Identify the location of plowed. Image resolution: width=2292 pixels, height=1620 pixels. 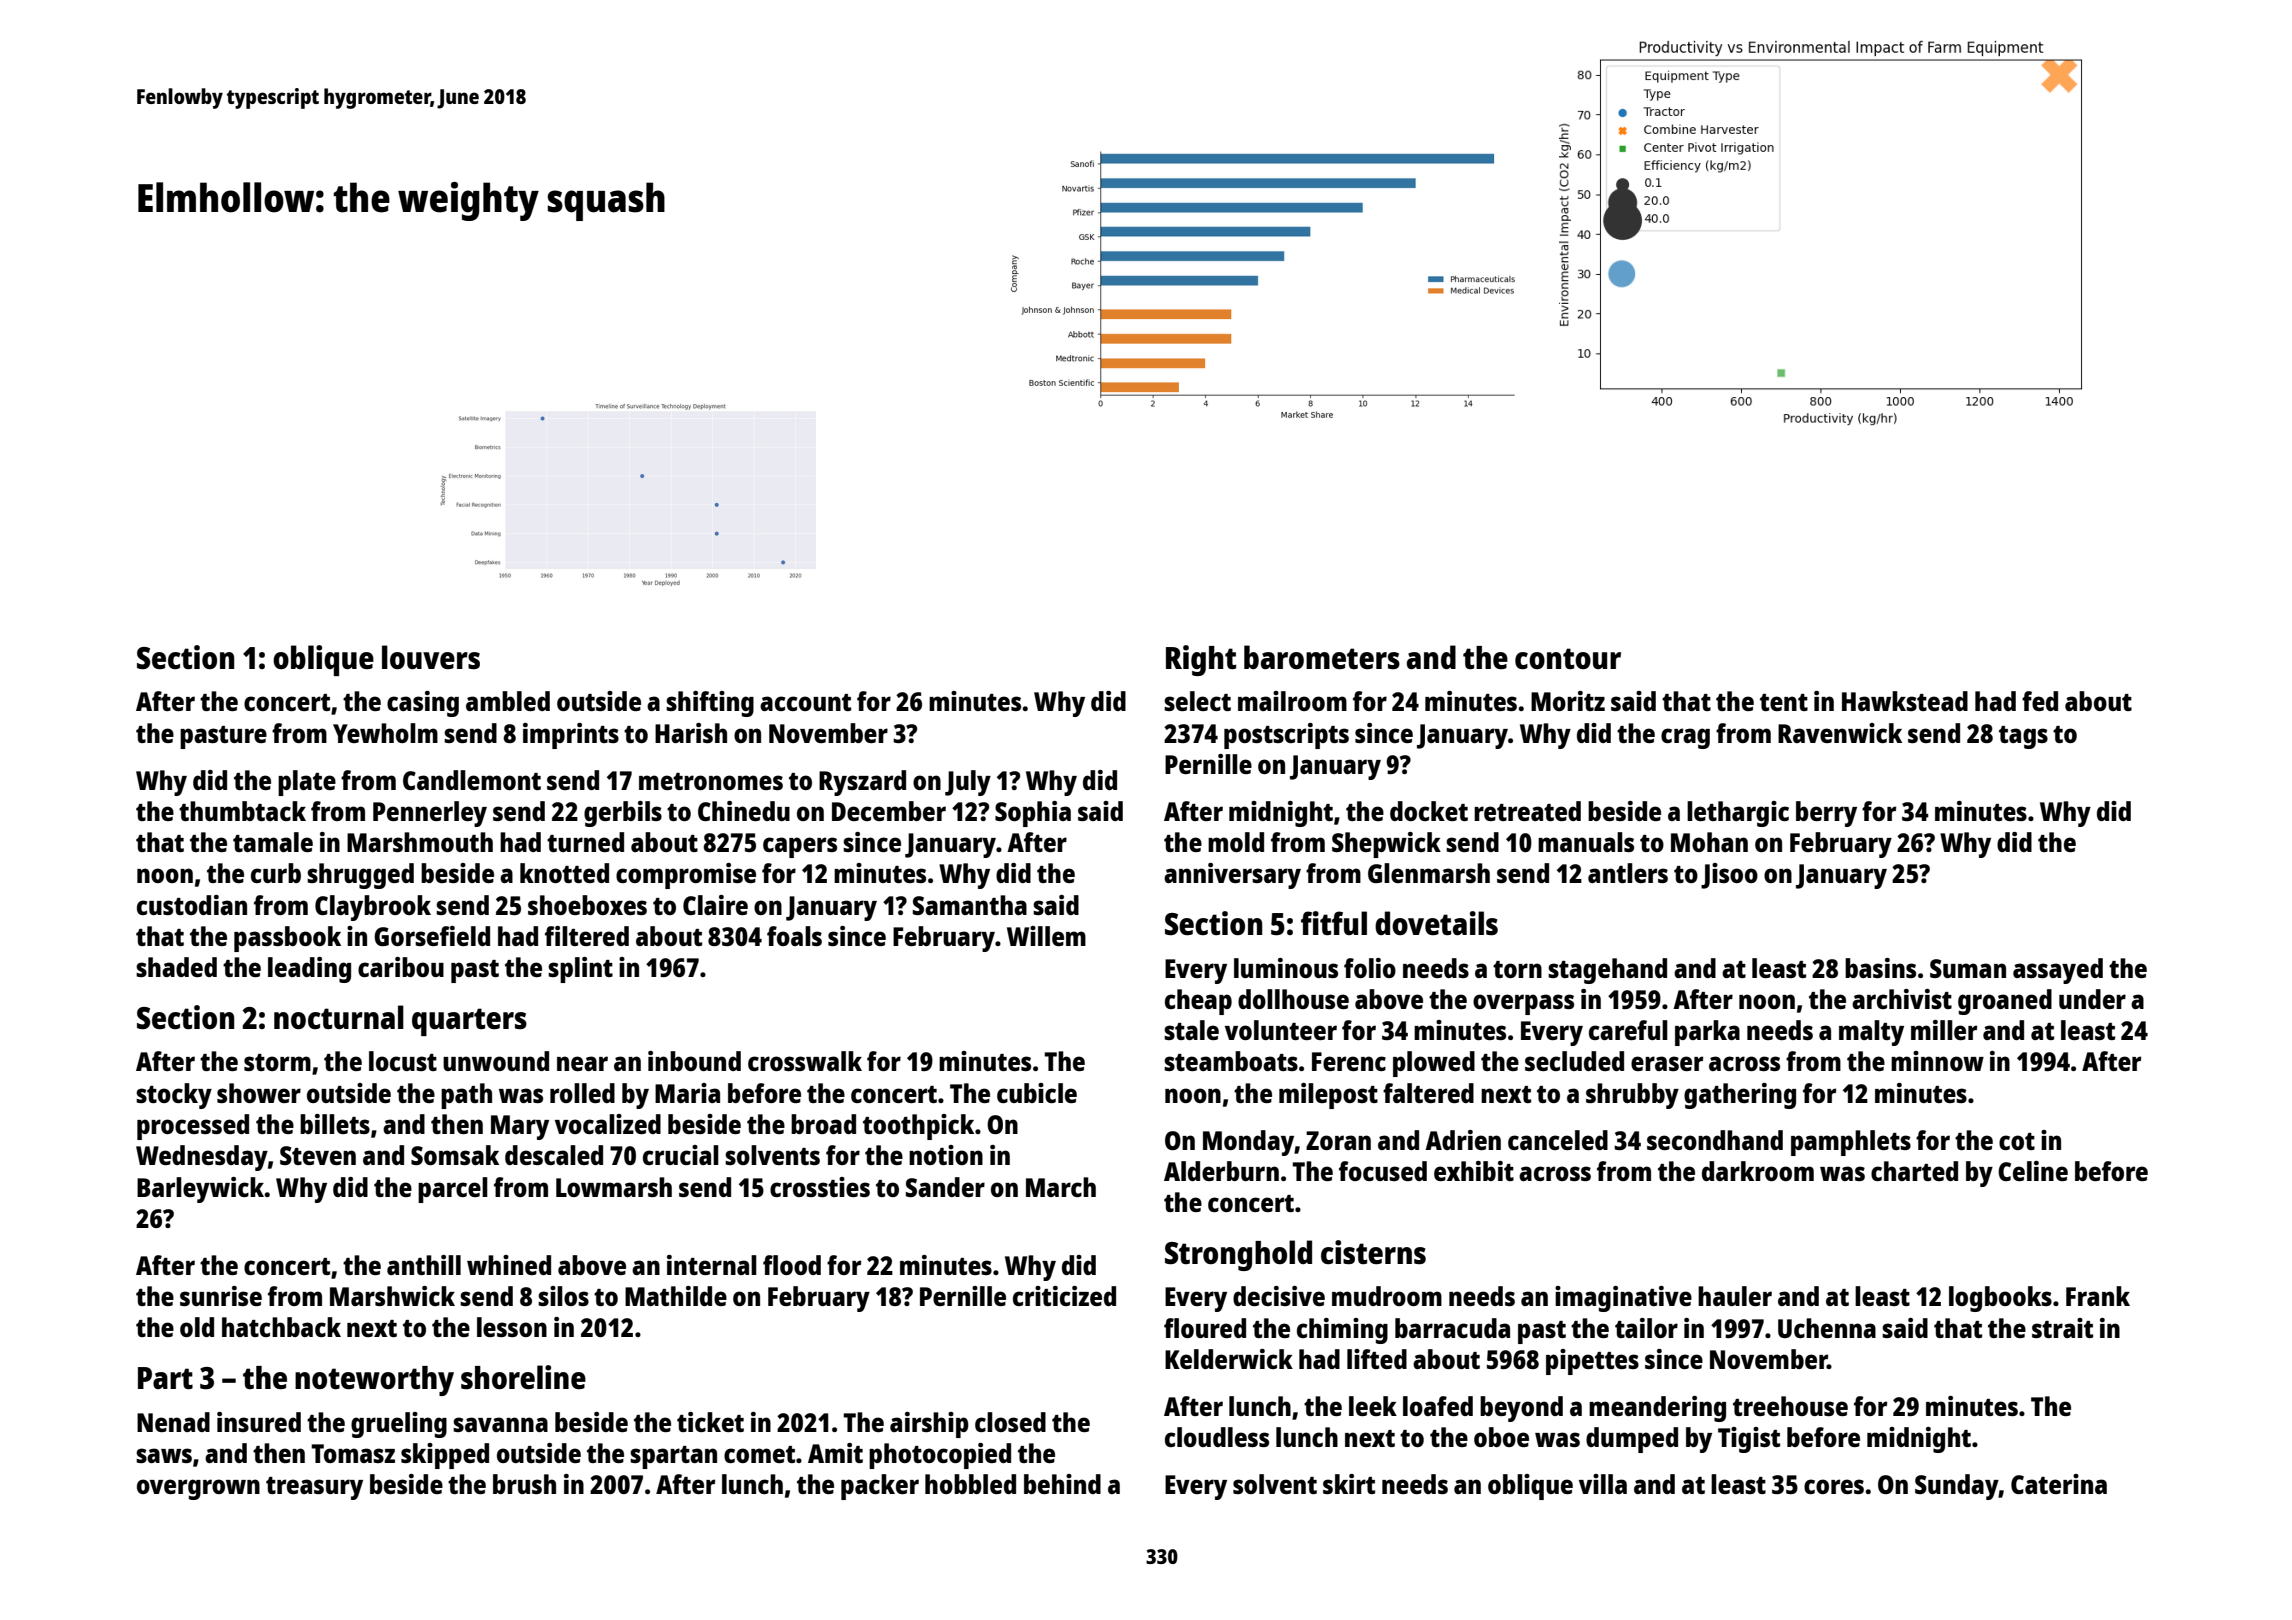
(1434, 1064).
